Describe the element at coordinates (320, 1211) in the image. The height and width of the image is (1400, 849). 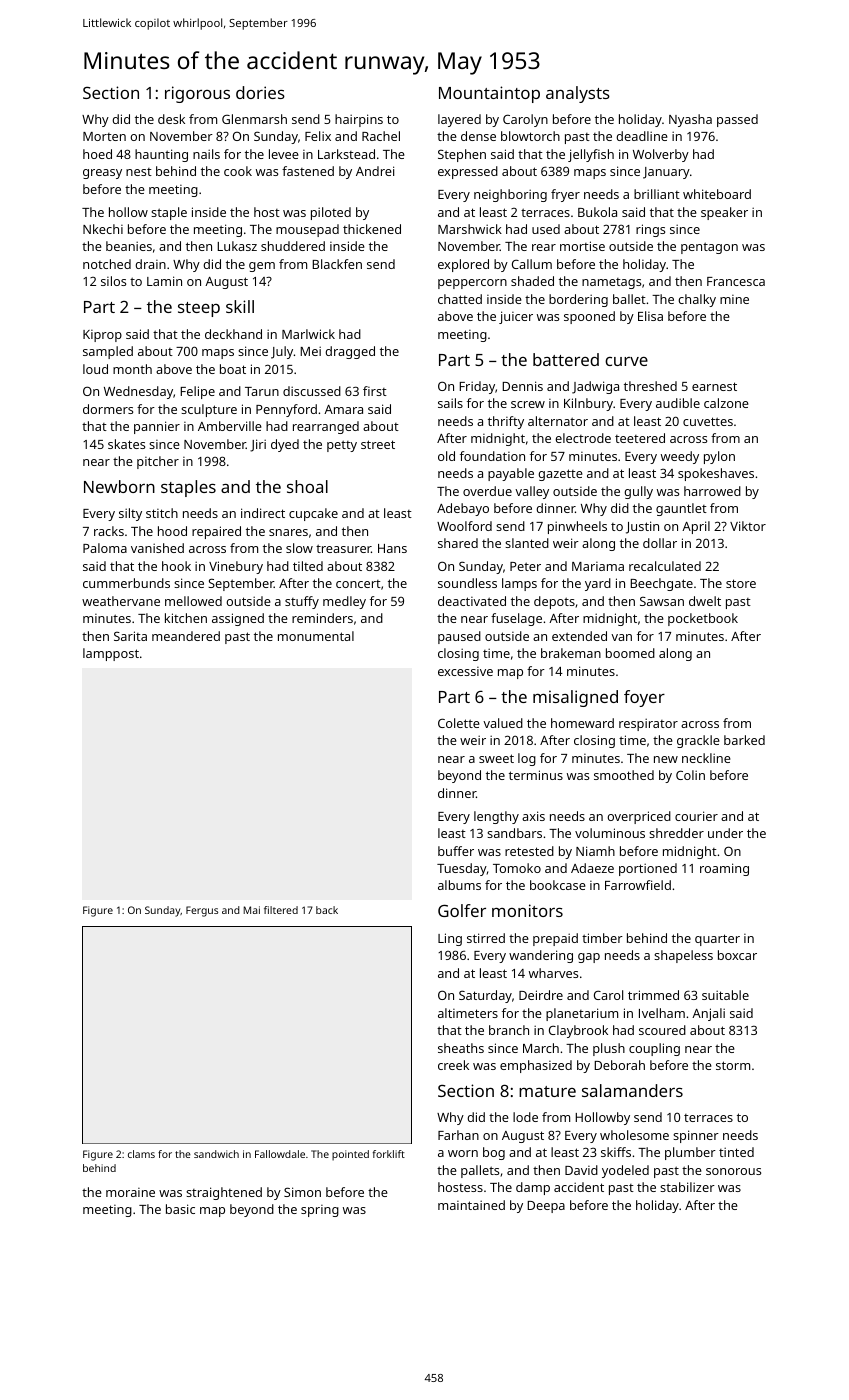
I see `spring` at that location.
